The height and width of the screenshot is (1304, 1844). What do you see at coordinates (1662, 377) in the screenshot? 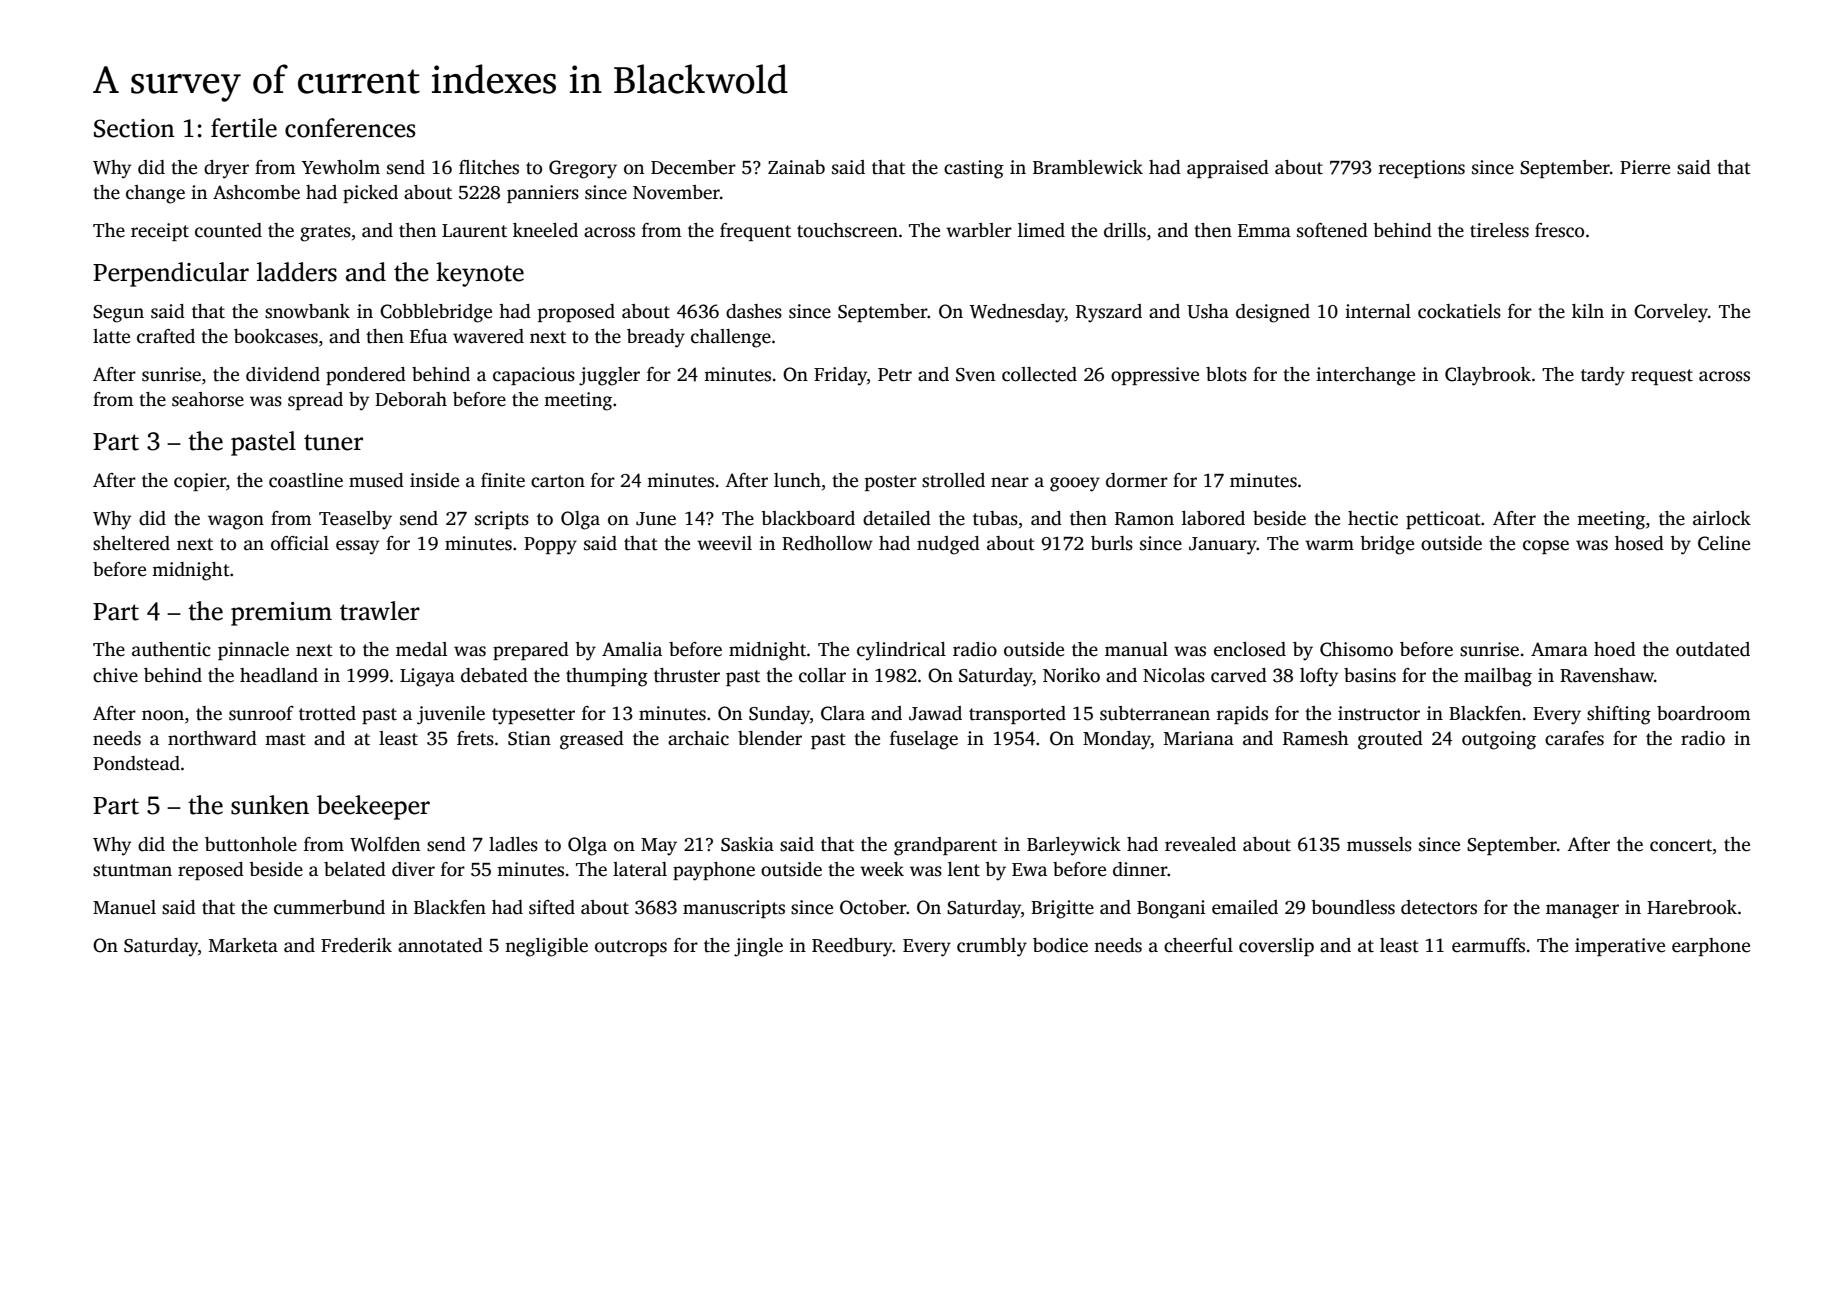
I see `request` at bounding box center [1662, 377].
